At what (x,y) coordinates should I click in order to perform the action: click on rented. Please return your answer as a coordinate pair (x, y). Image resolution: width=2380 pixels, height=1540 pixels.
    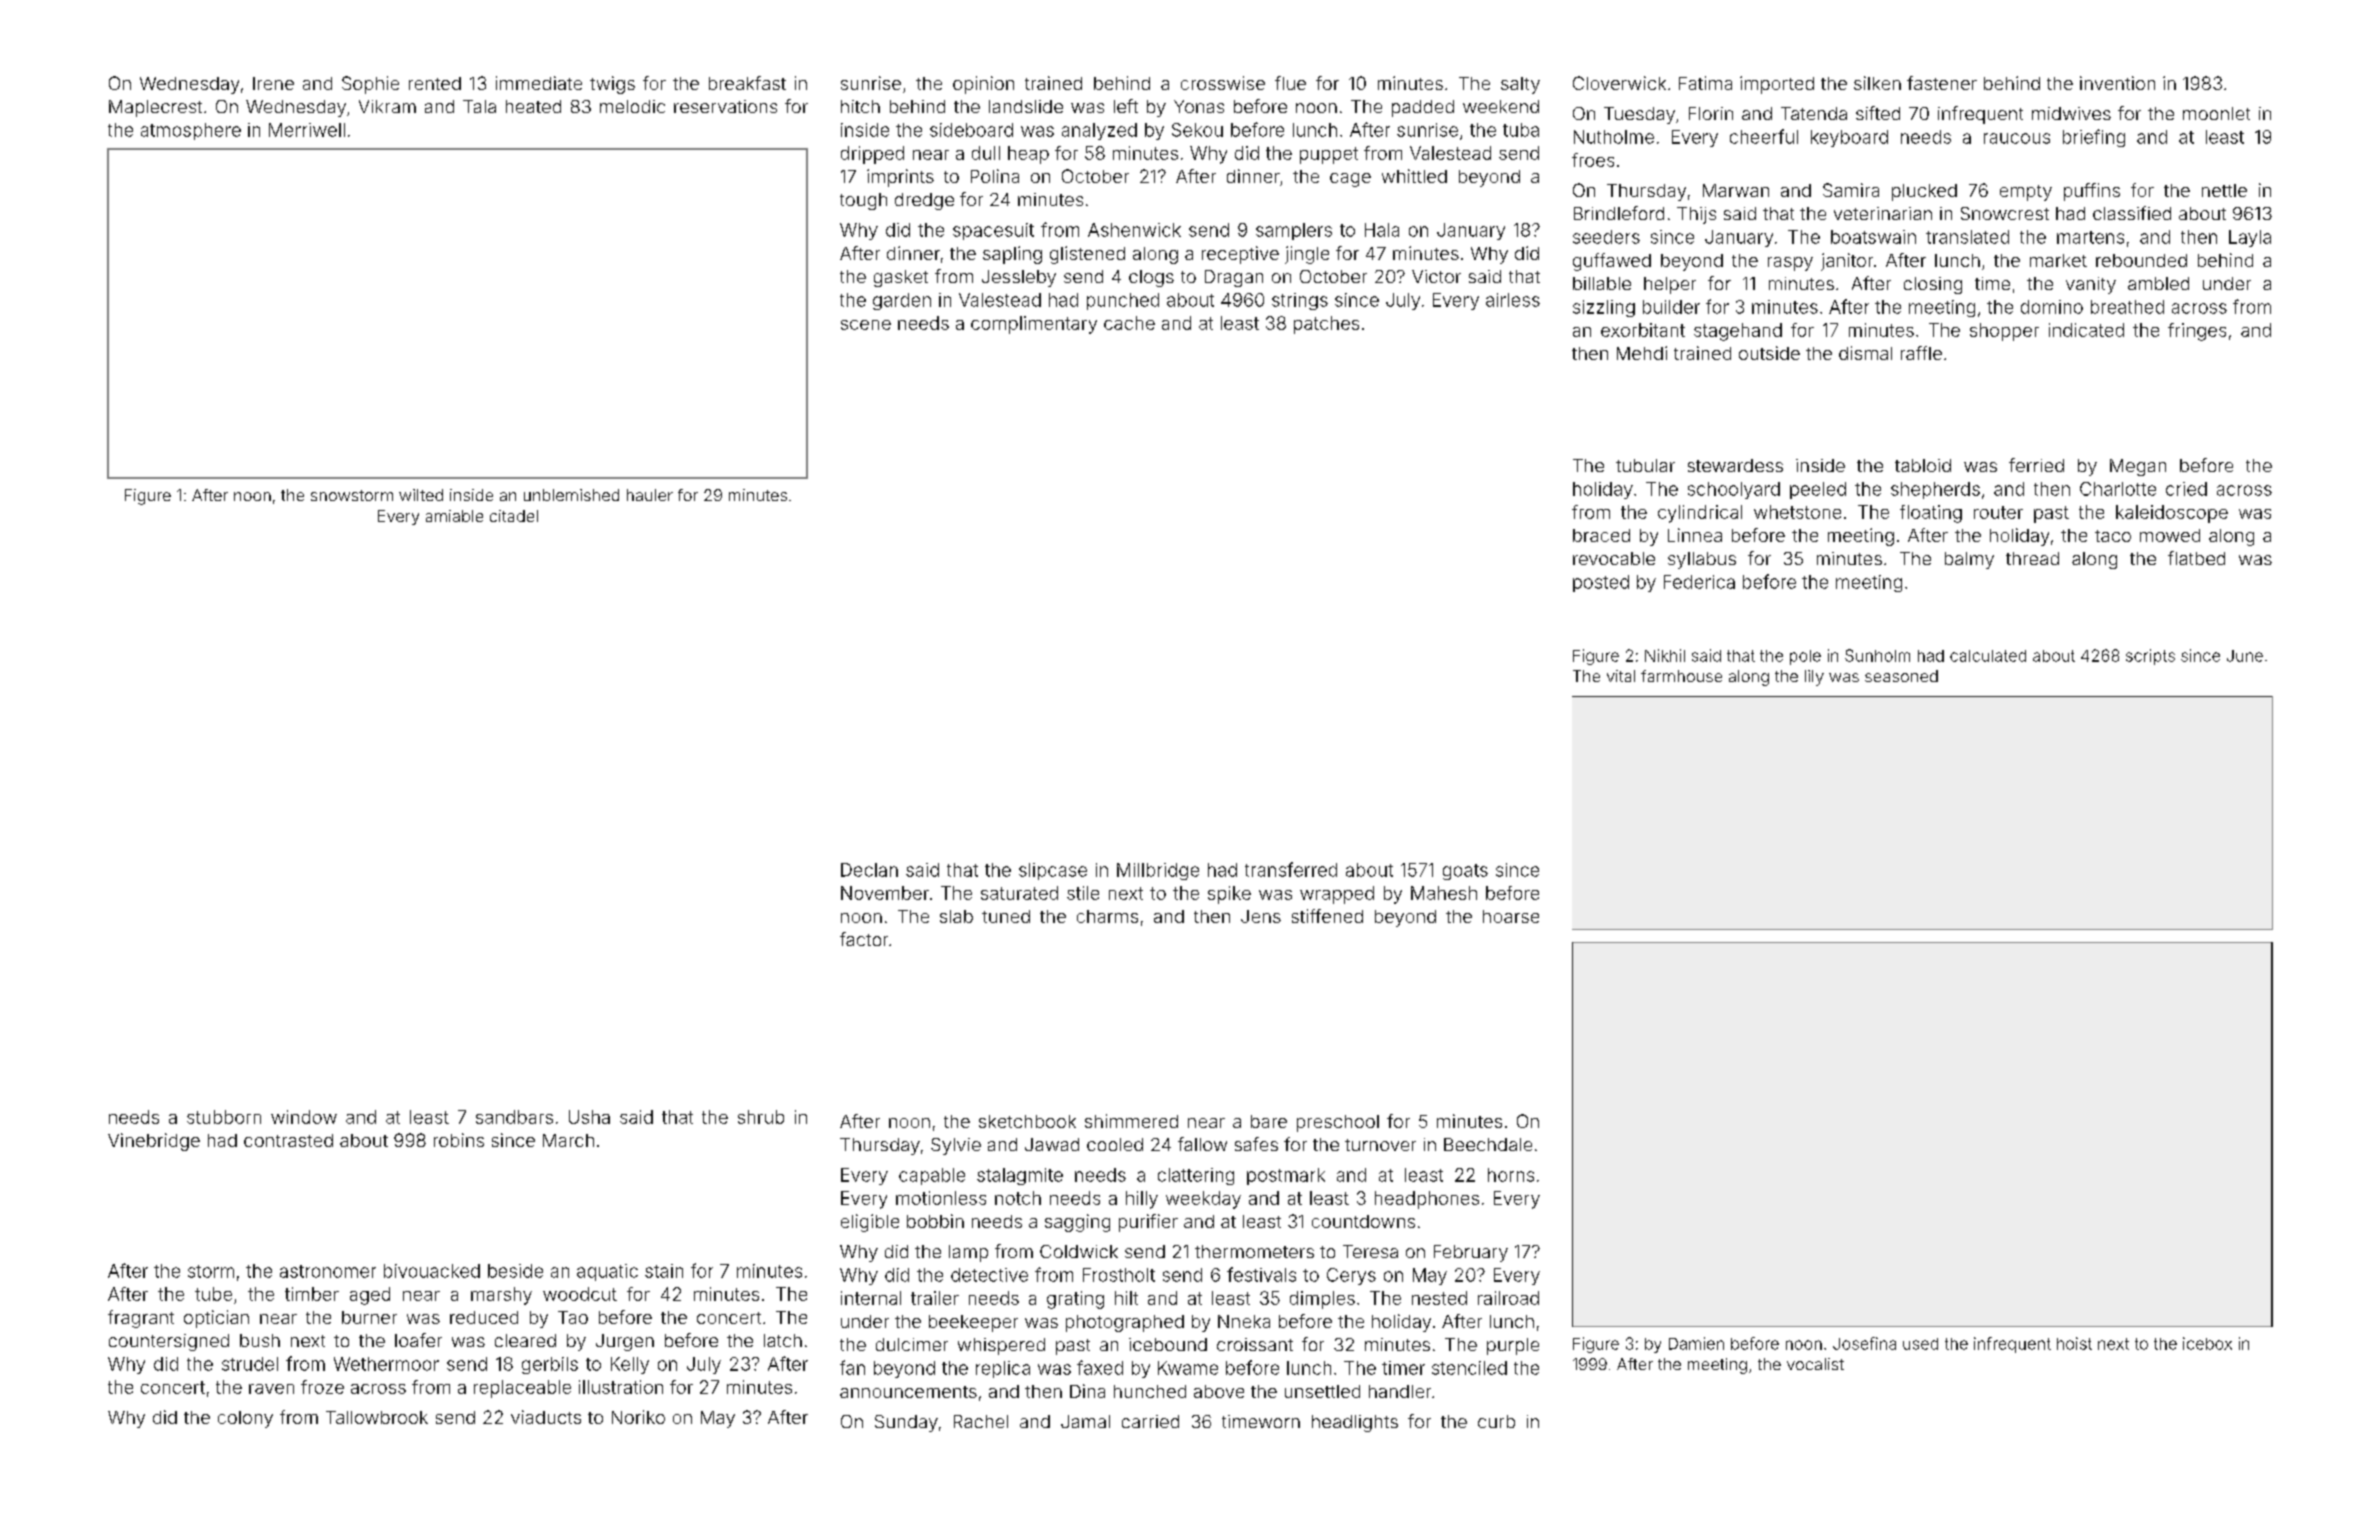
    Looking at the image, I should click on (435, 83).
